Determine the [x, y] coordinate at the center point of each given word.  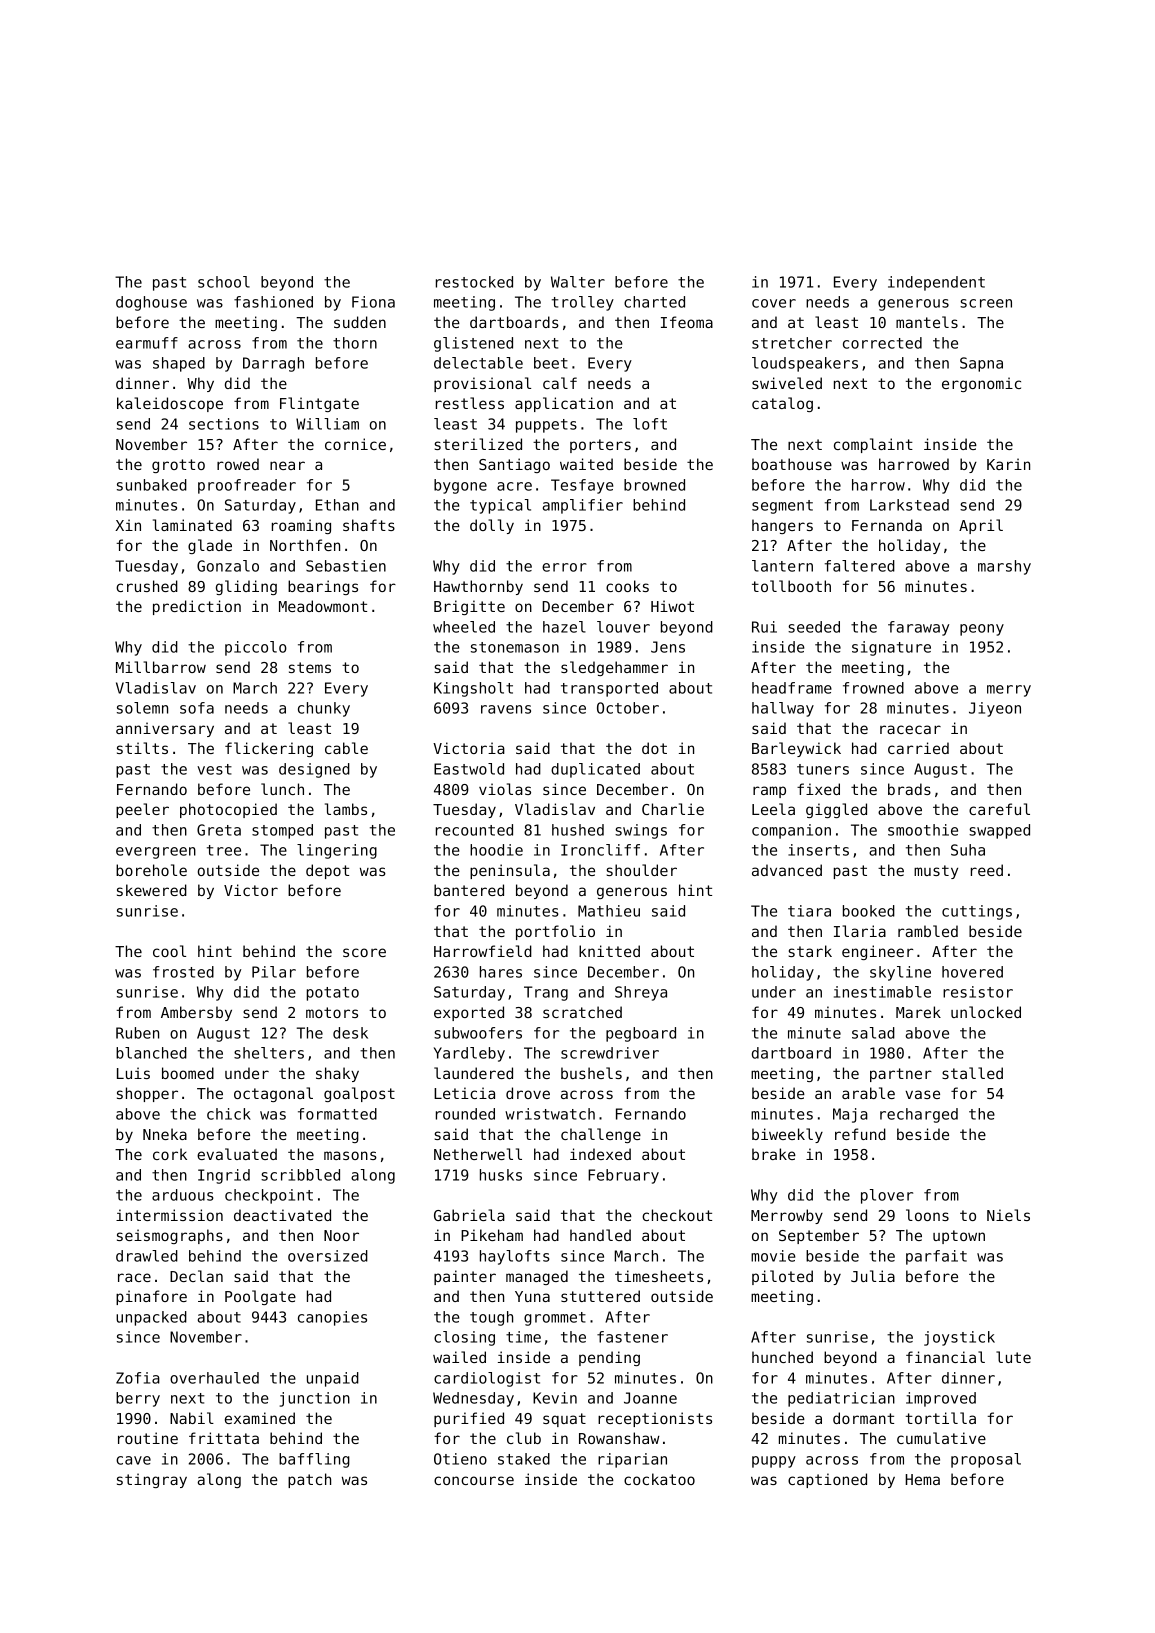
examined [260, 1418]
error [564, 567]
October [628, 708]
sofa [197, 708]
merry [1009, 691]
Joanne [650, 1398]
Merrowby [787, 1216]
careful [999, 809]
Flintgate [319, 404]
